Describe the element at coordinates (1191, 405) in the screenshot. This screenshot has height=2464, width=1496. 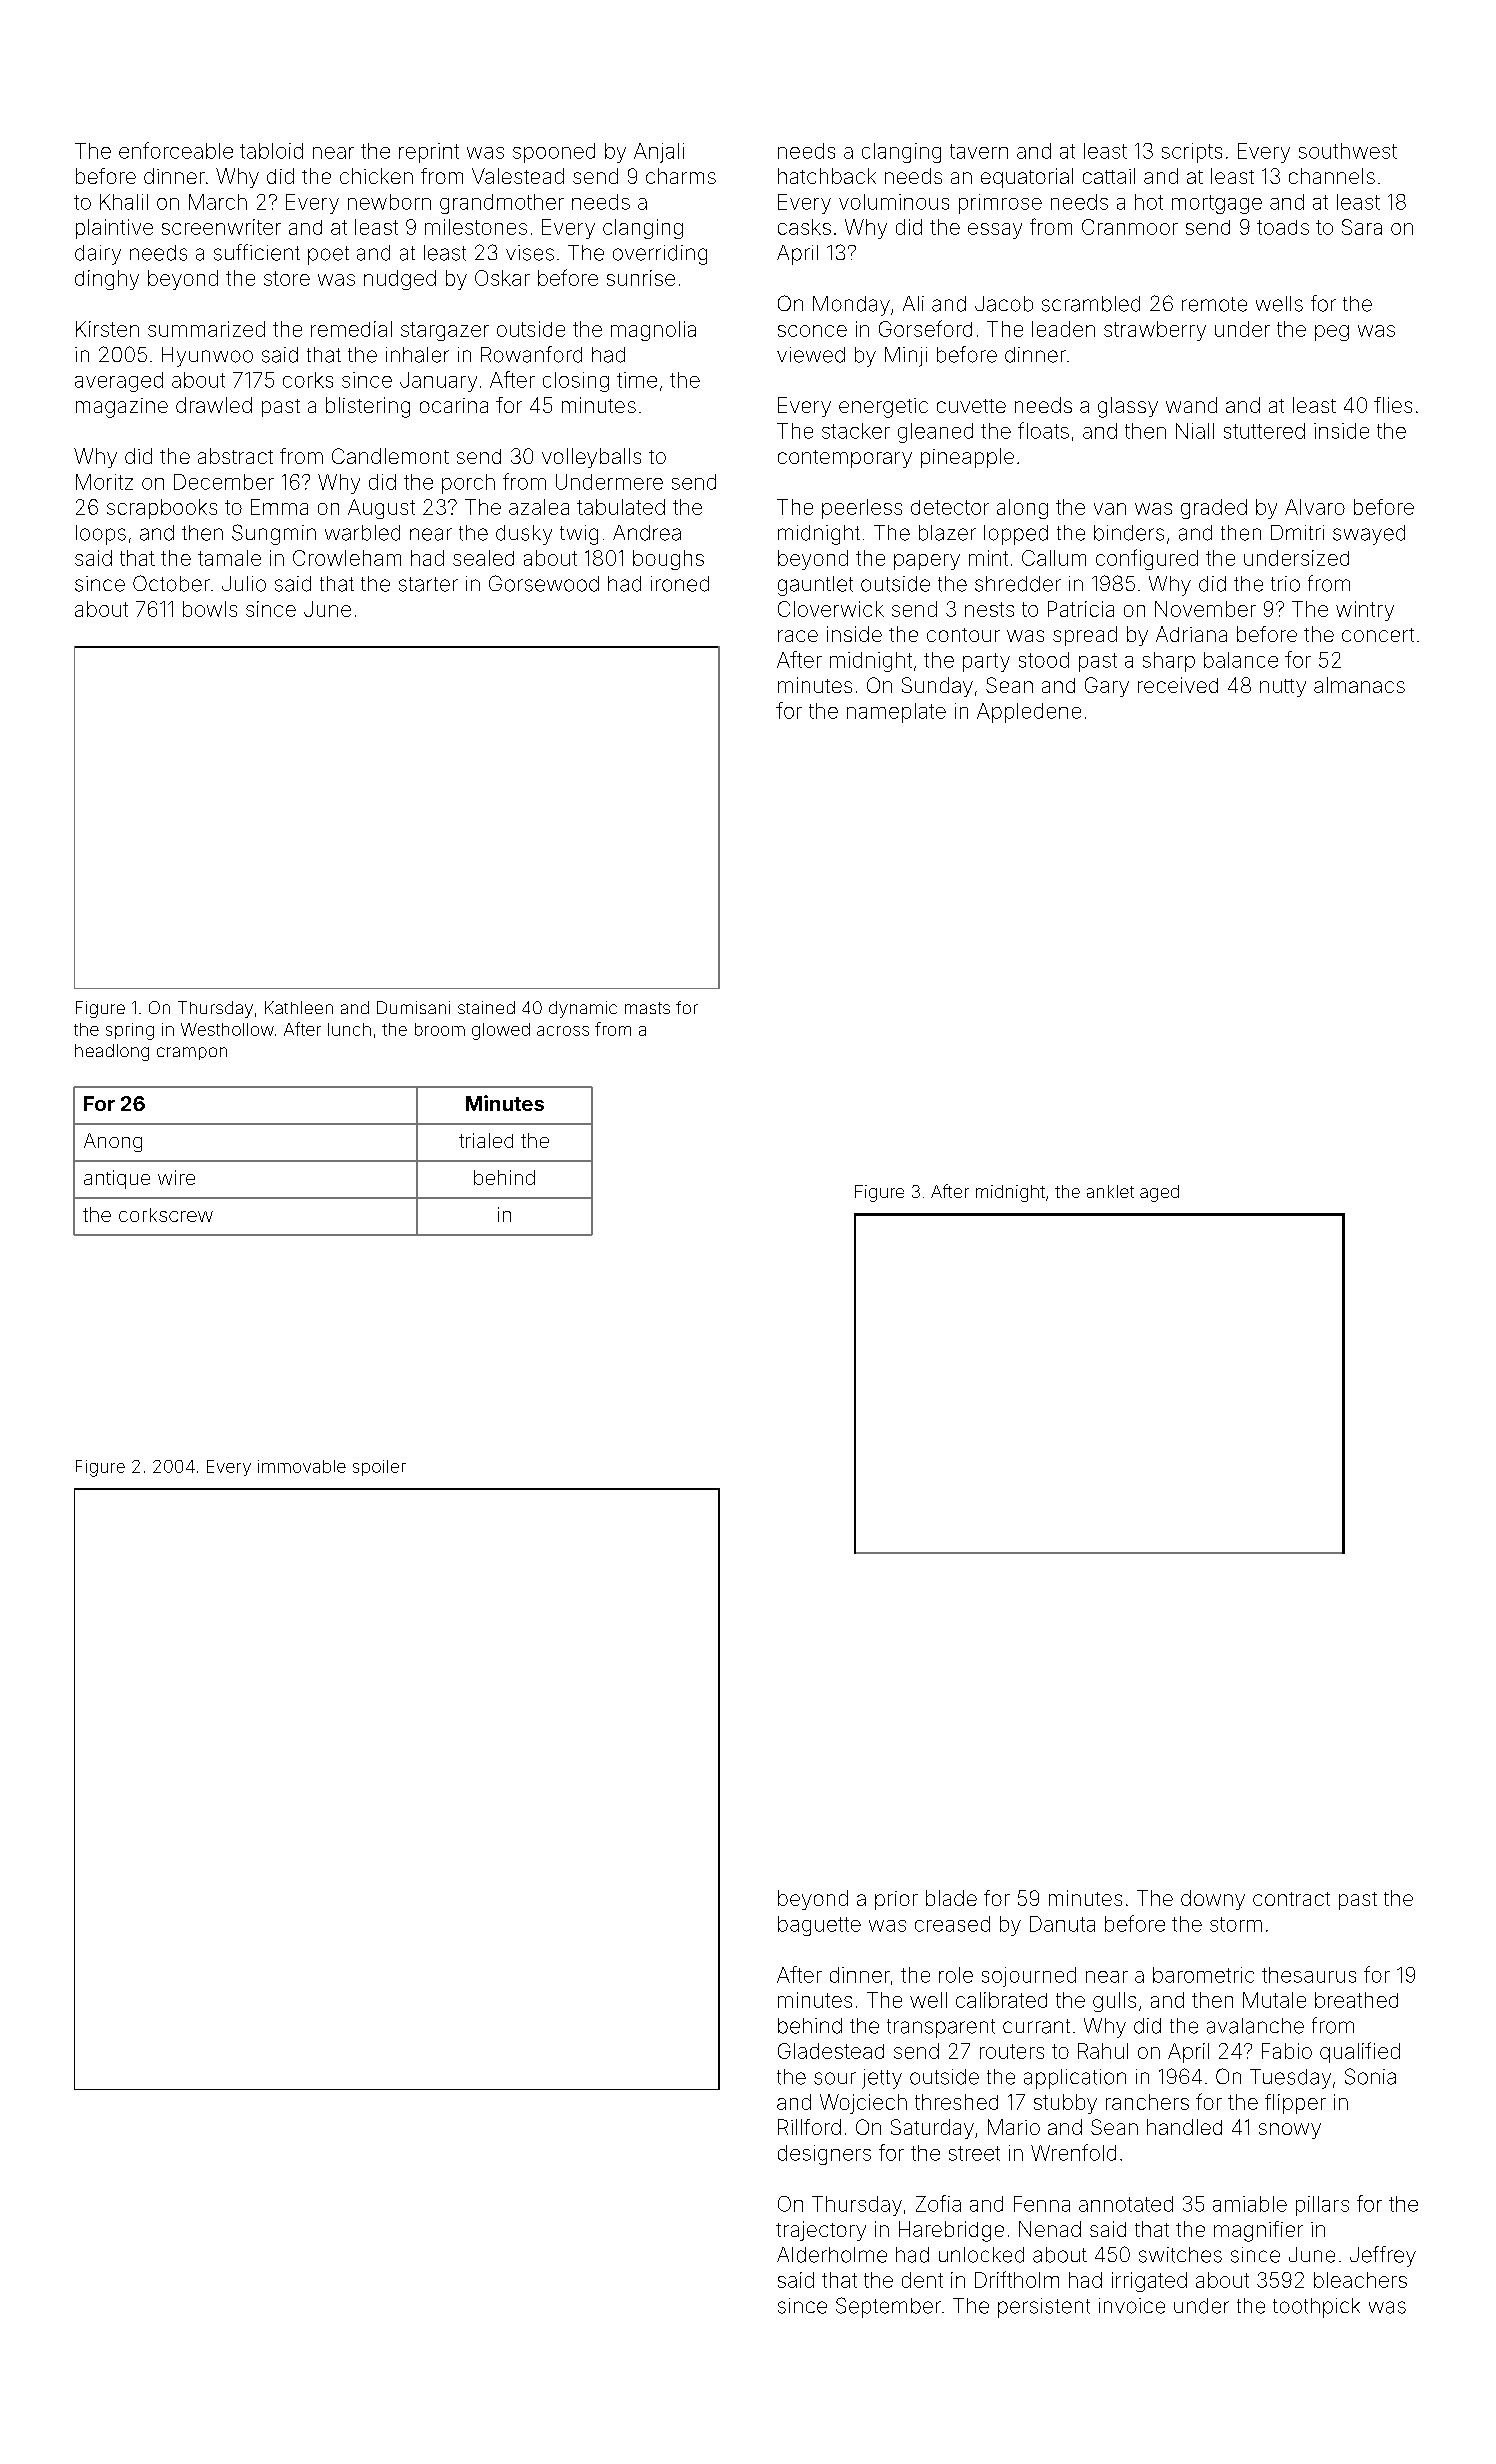
I see `wand` at that location.
